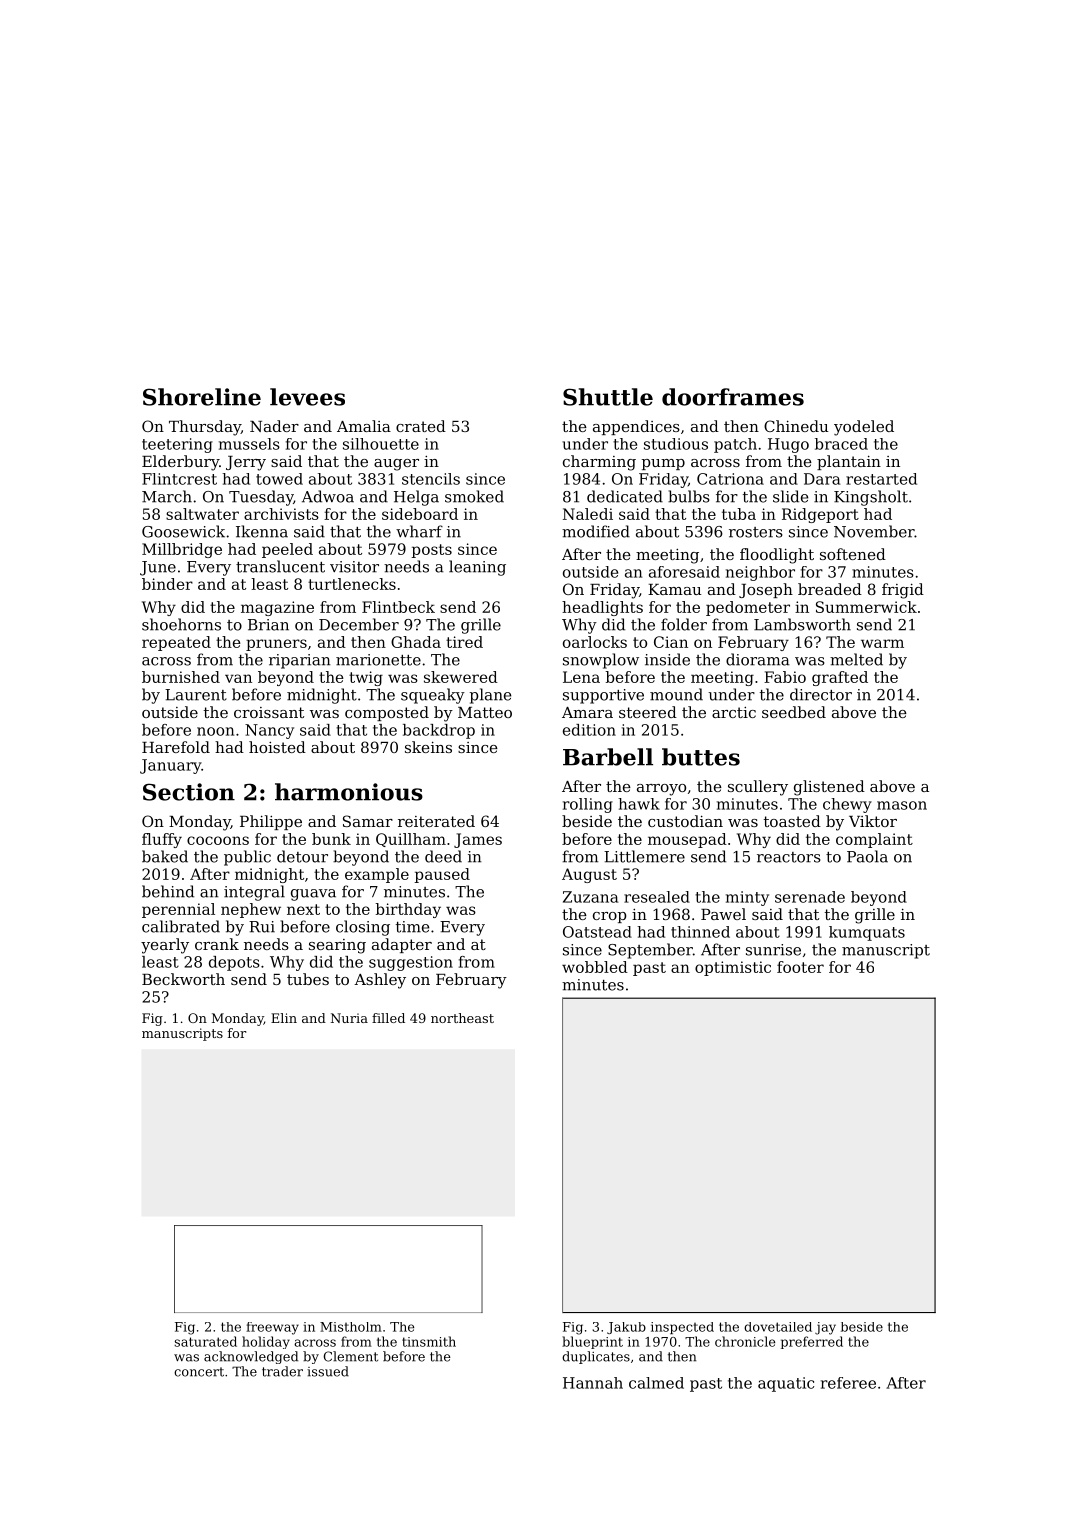 The image size is (1077, 1524). What do you see at coordinates (650, 951) in the image?
I see `September` at bounding box center [650, 951].
